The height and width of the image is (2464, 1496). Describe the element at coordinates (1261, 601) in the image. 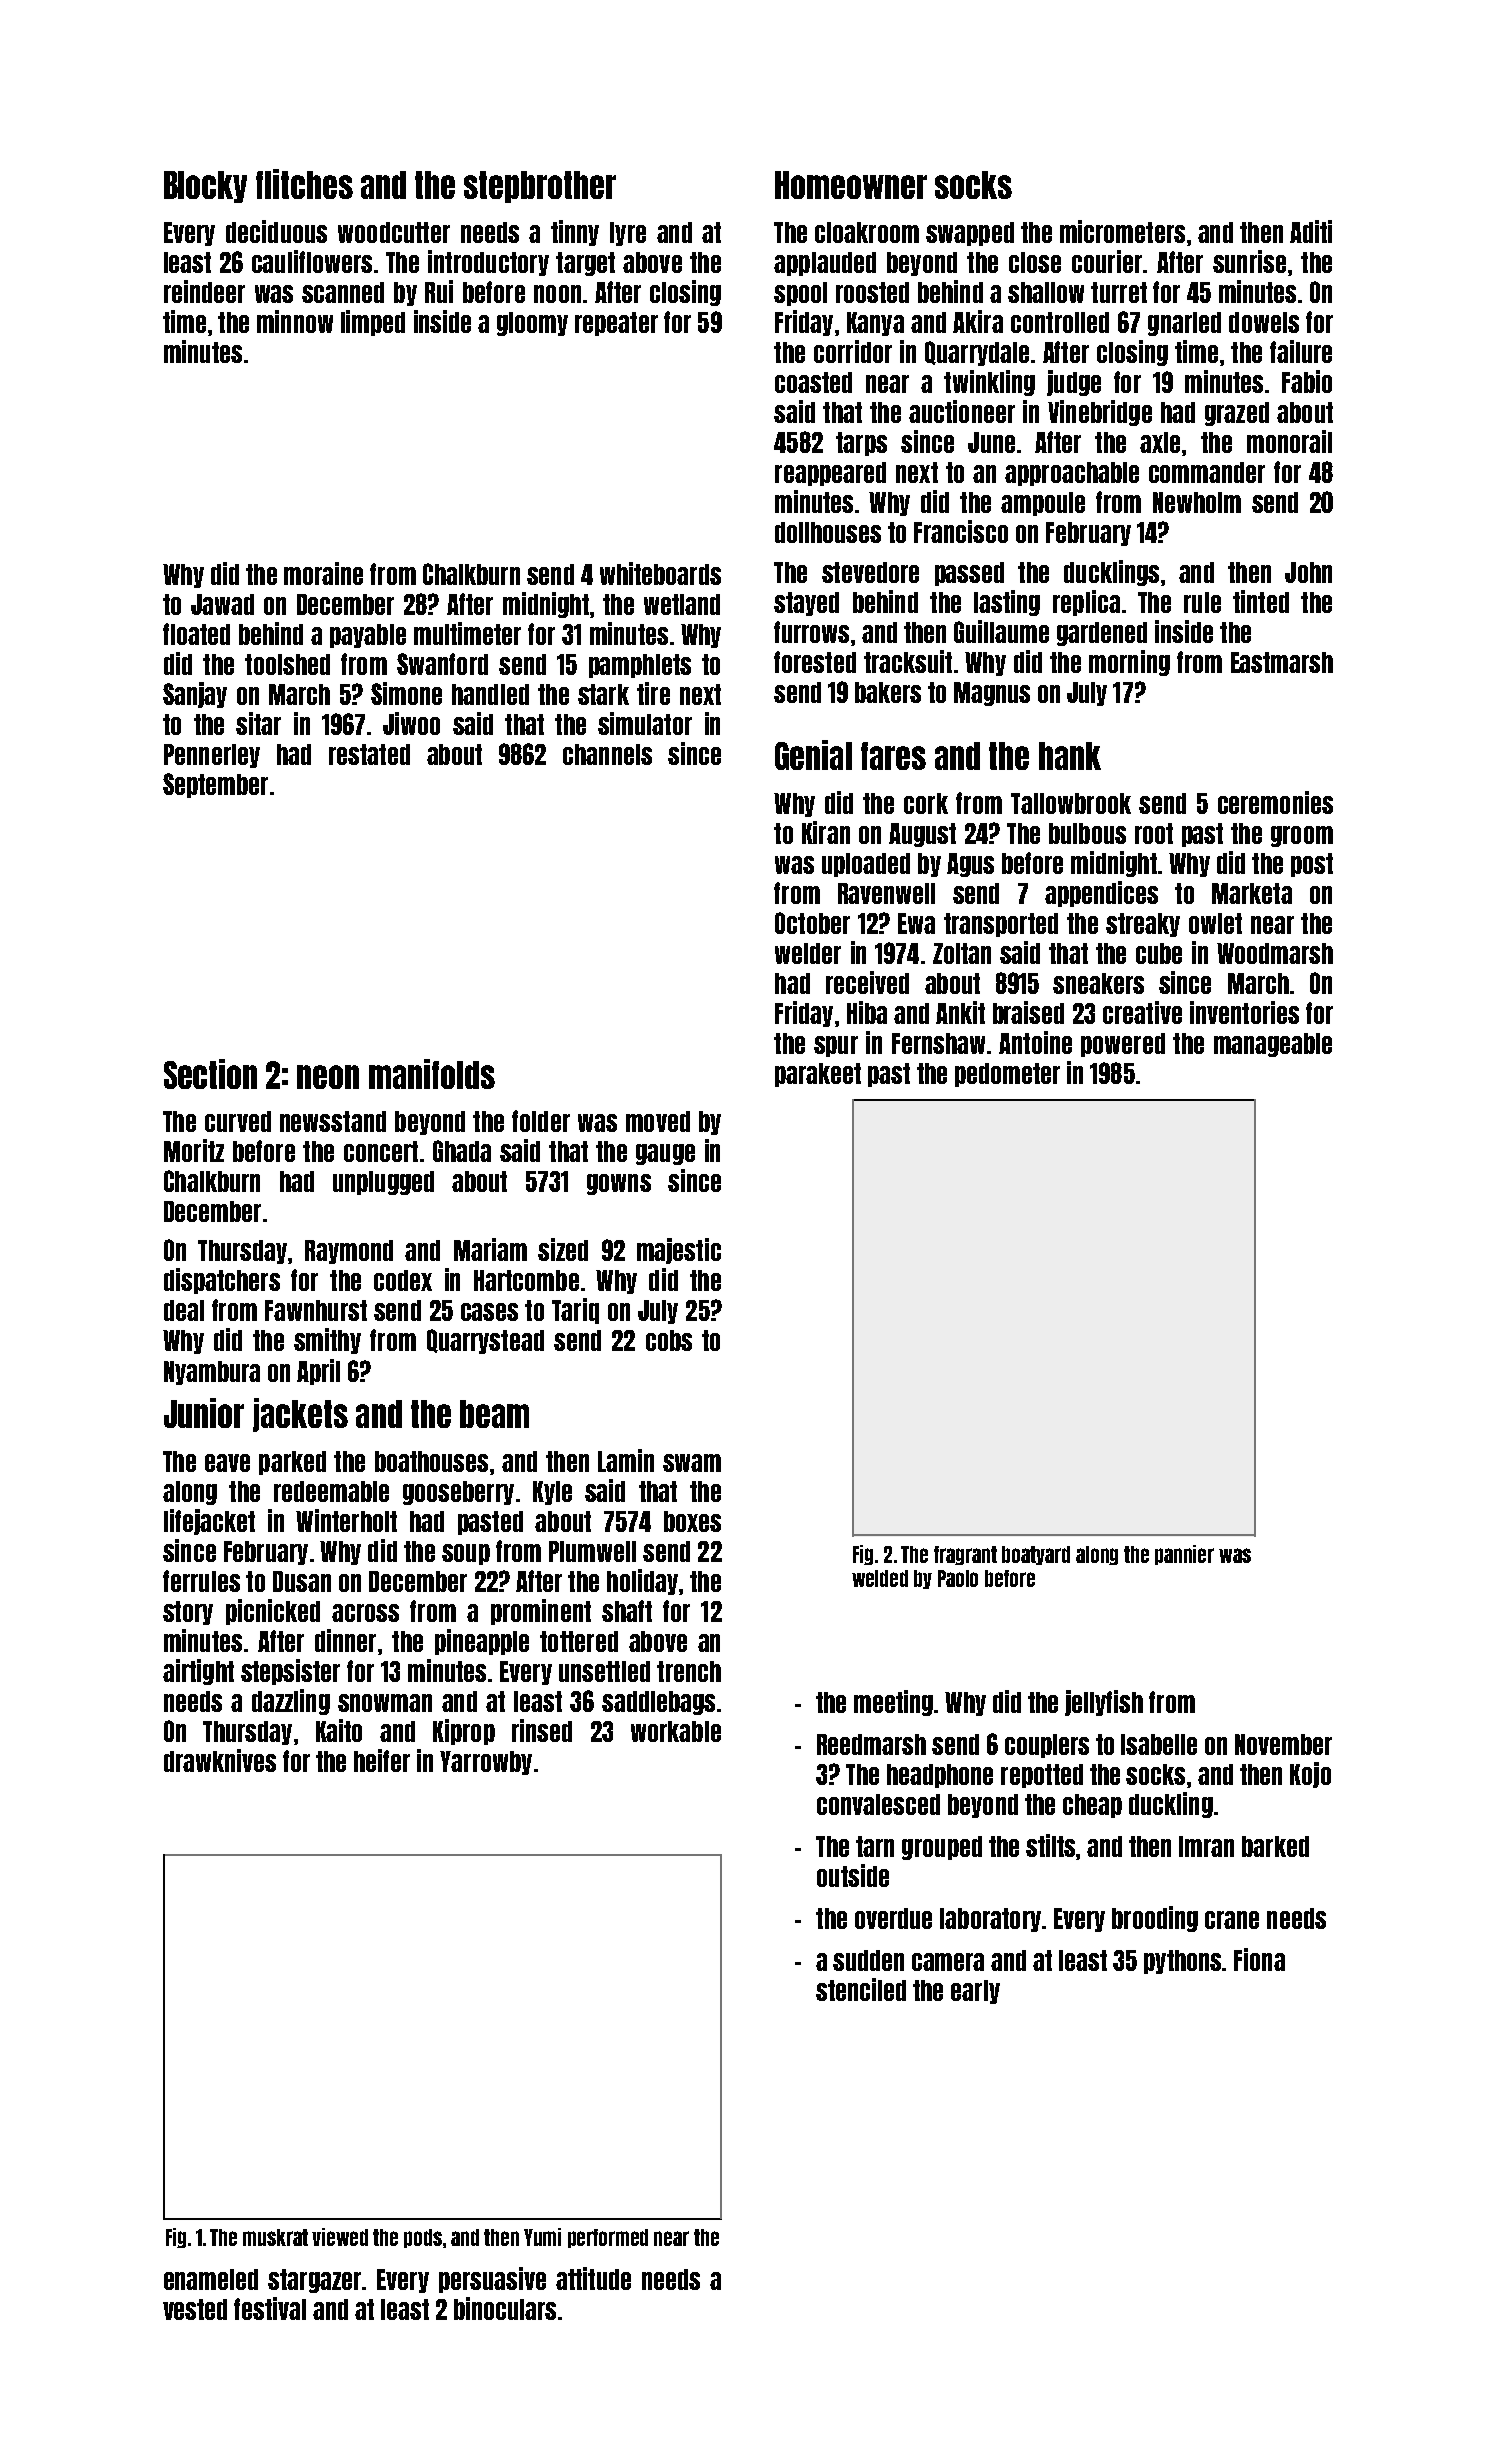

I see `tinted` at that location.
